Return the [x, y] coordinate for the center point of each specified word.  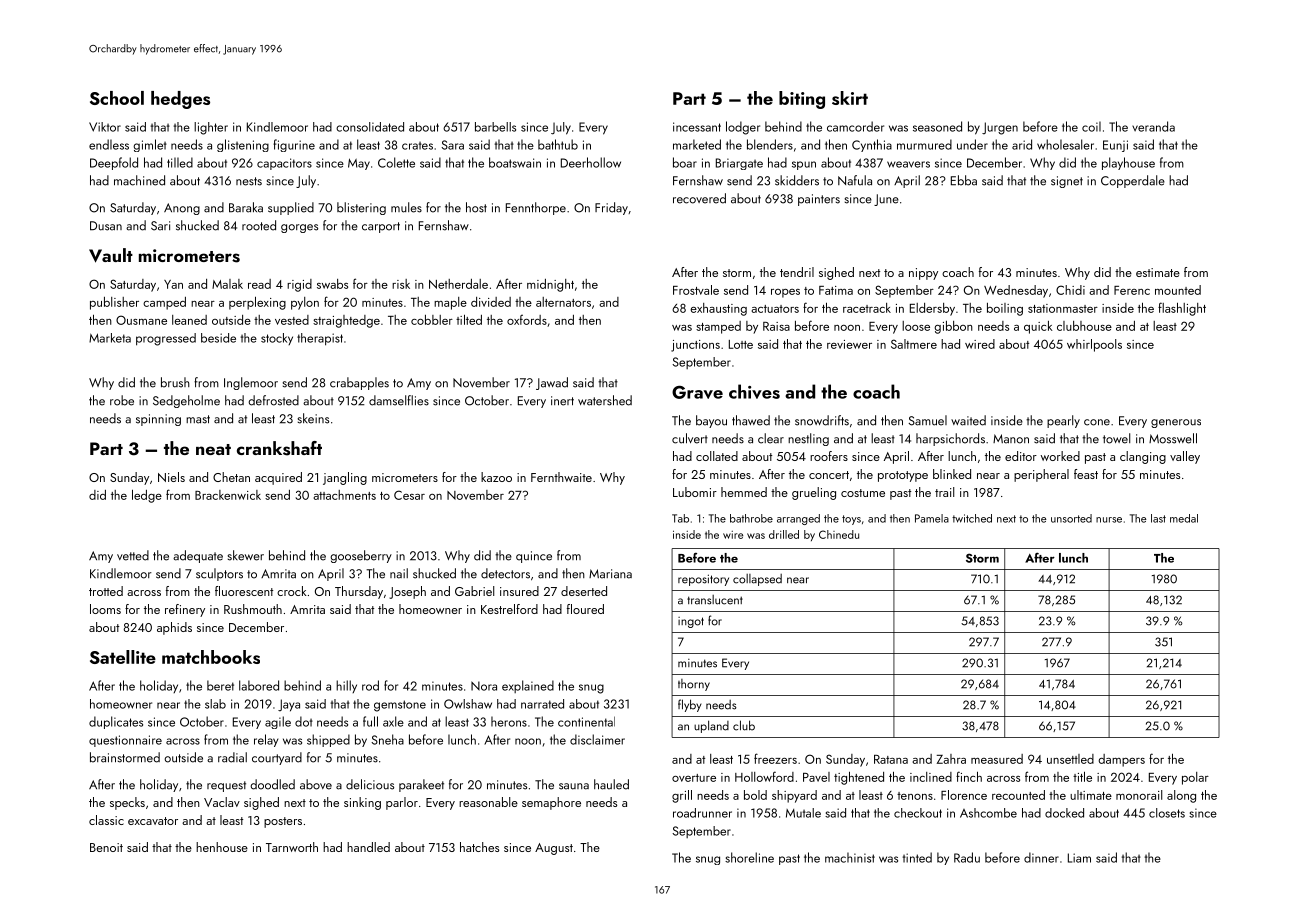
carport [381, 227]
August [554, 849]
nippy [923, 274]
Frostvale [696, 290]
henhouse [222, 847]
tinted [917, 857]
